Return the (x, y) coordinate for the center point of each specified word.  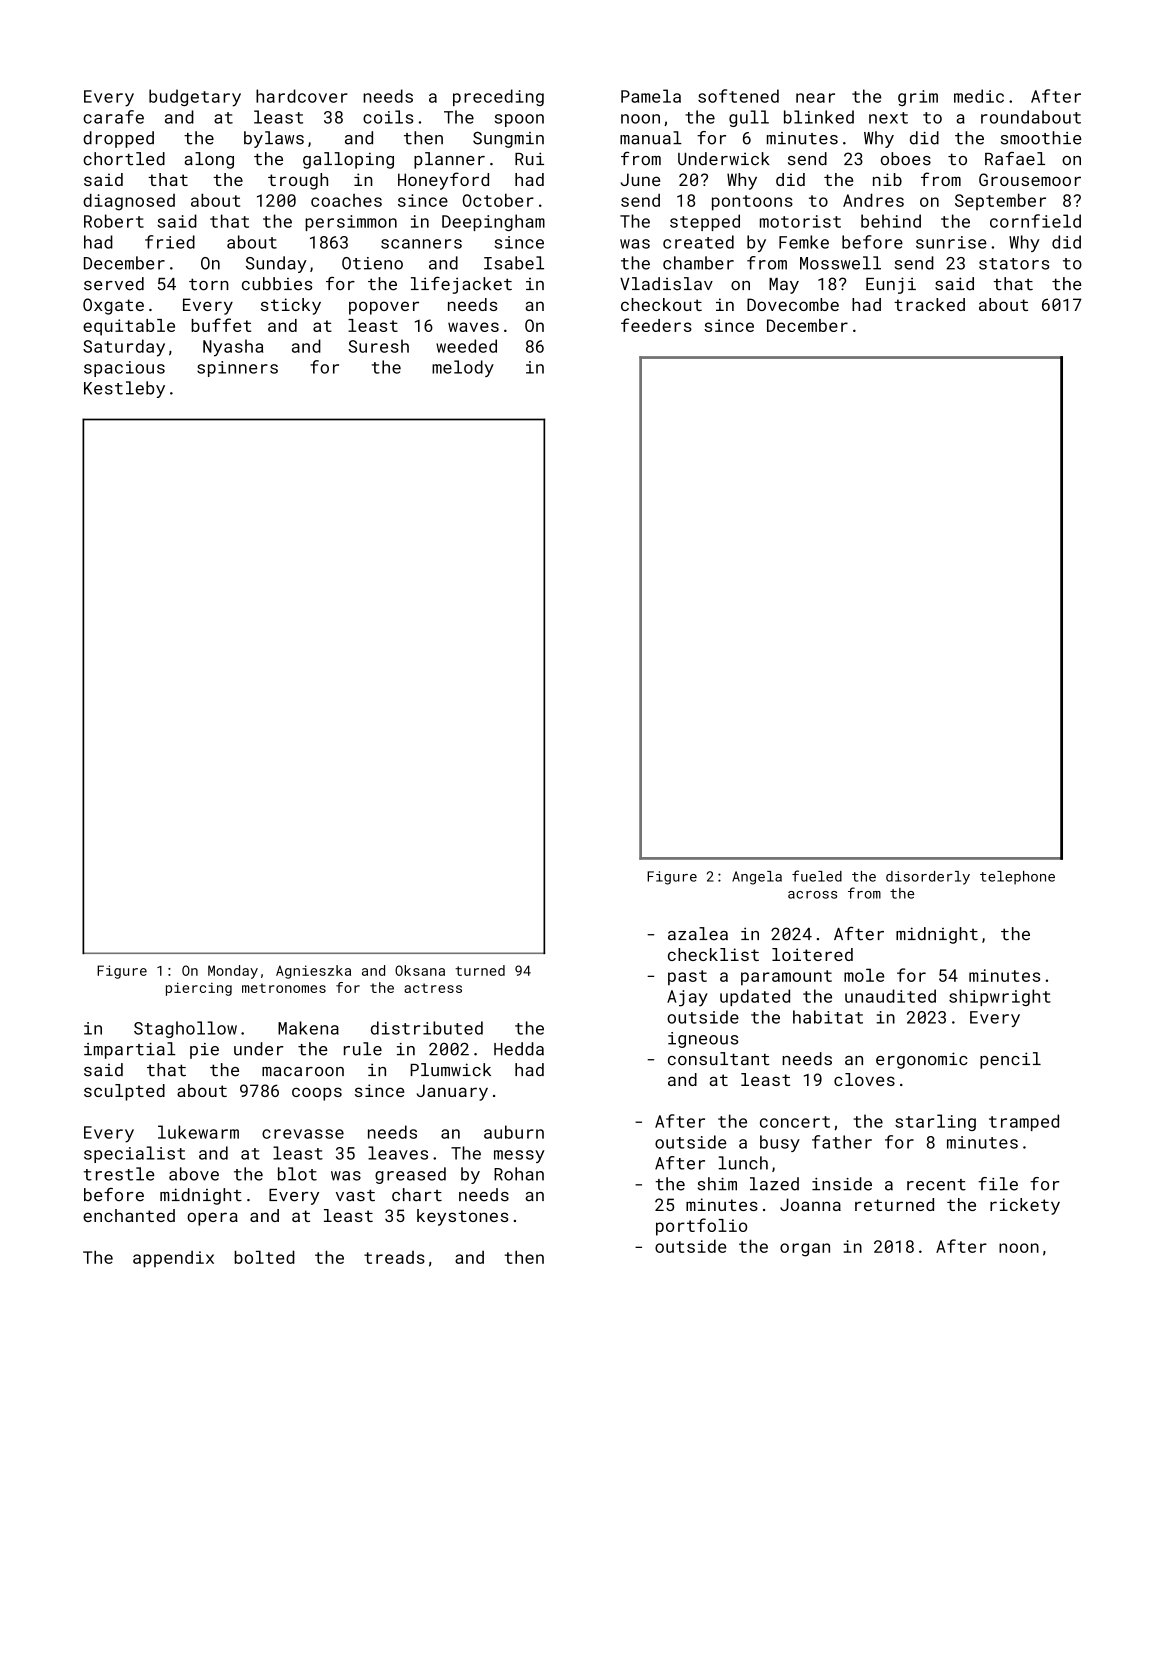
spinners (237, 369)
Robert (114, 221)
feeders (656, 325)
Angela (757, 878)
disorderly (928, 878)
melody (463, 368)
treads (394, 1257)
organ (805, 1250)
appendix (173, 1259)
